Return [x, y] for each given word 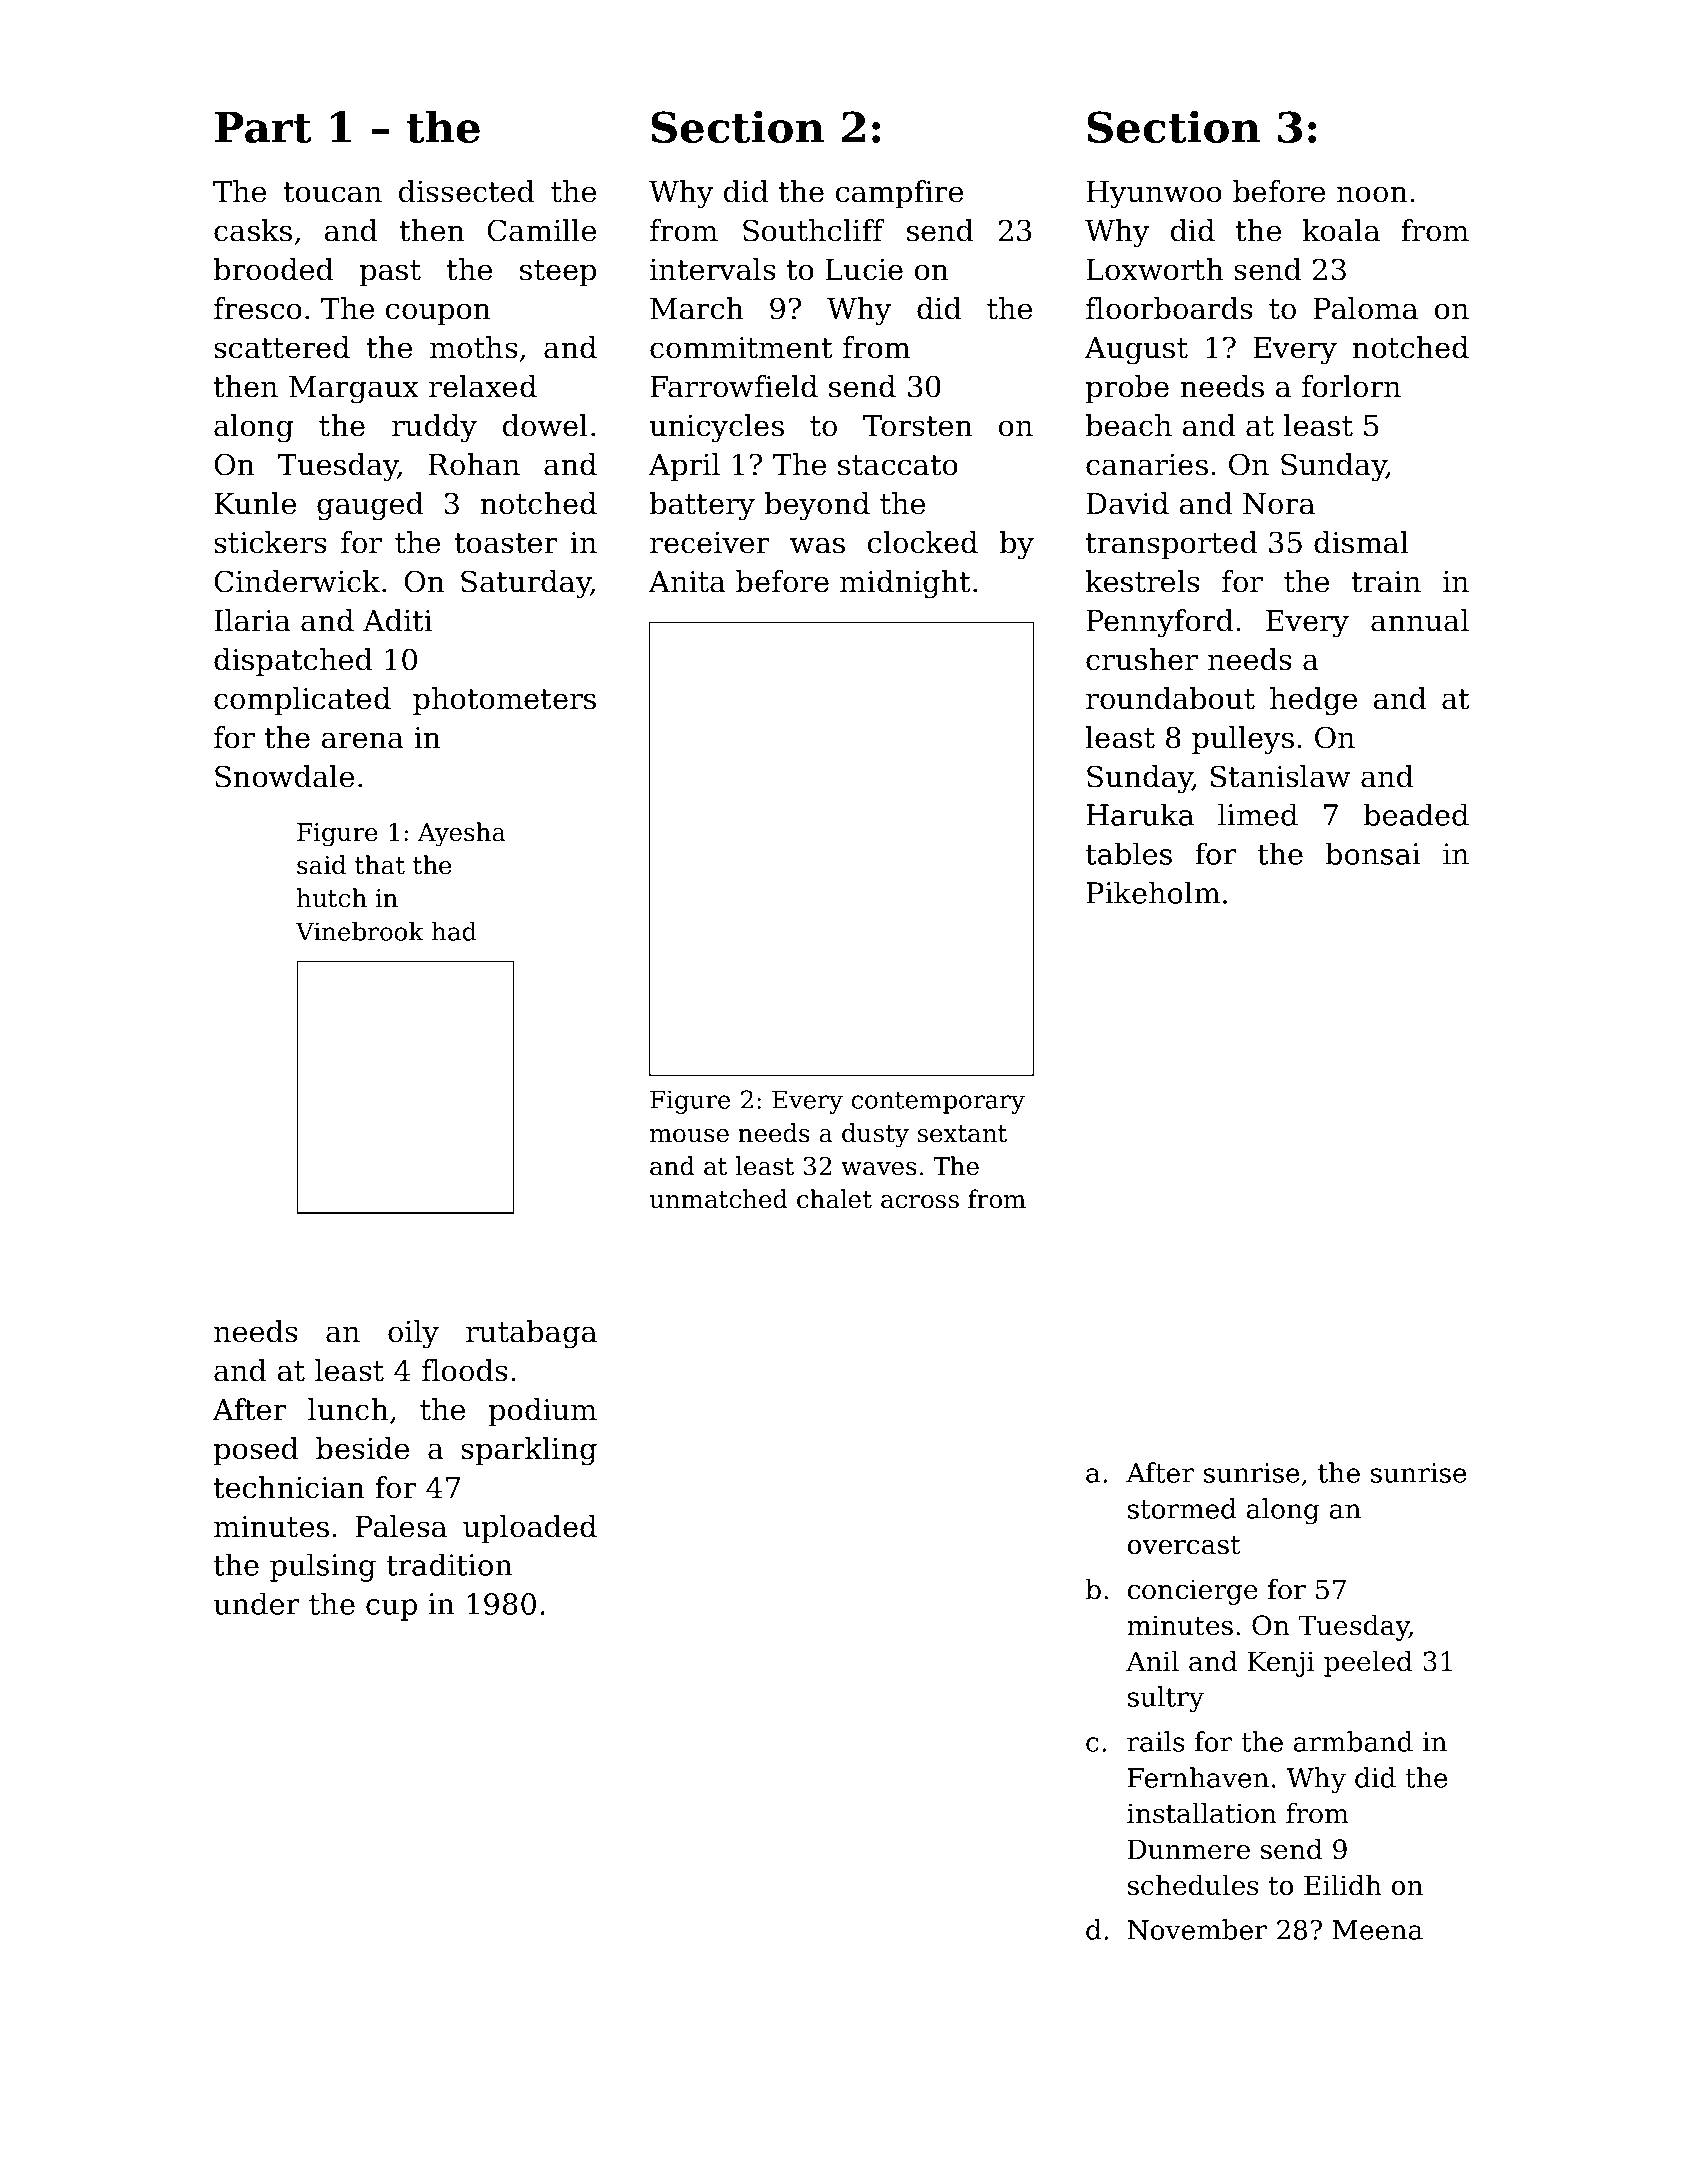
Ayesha [462, 834]
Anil [1152, 1661]
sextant [962, 1134]
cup [391, 1610]
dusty [875, 1135]
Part [263, 127]
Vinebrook [360, 931]
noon [1372, 194]
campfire [899, 194]
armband [1353, 1741]
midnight [905, 584]
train [1386, 582]
